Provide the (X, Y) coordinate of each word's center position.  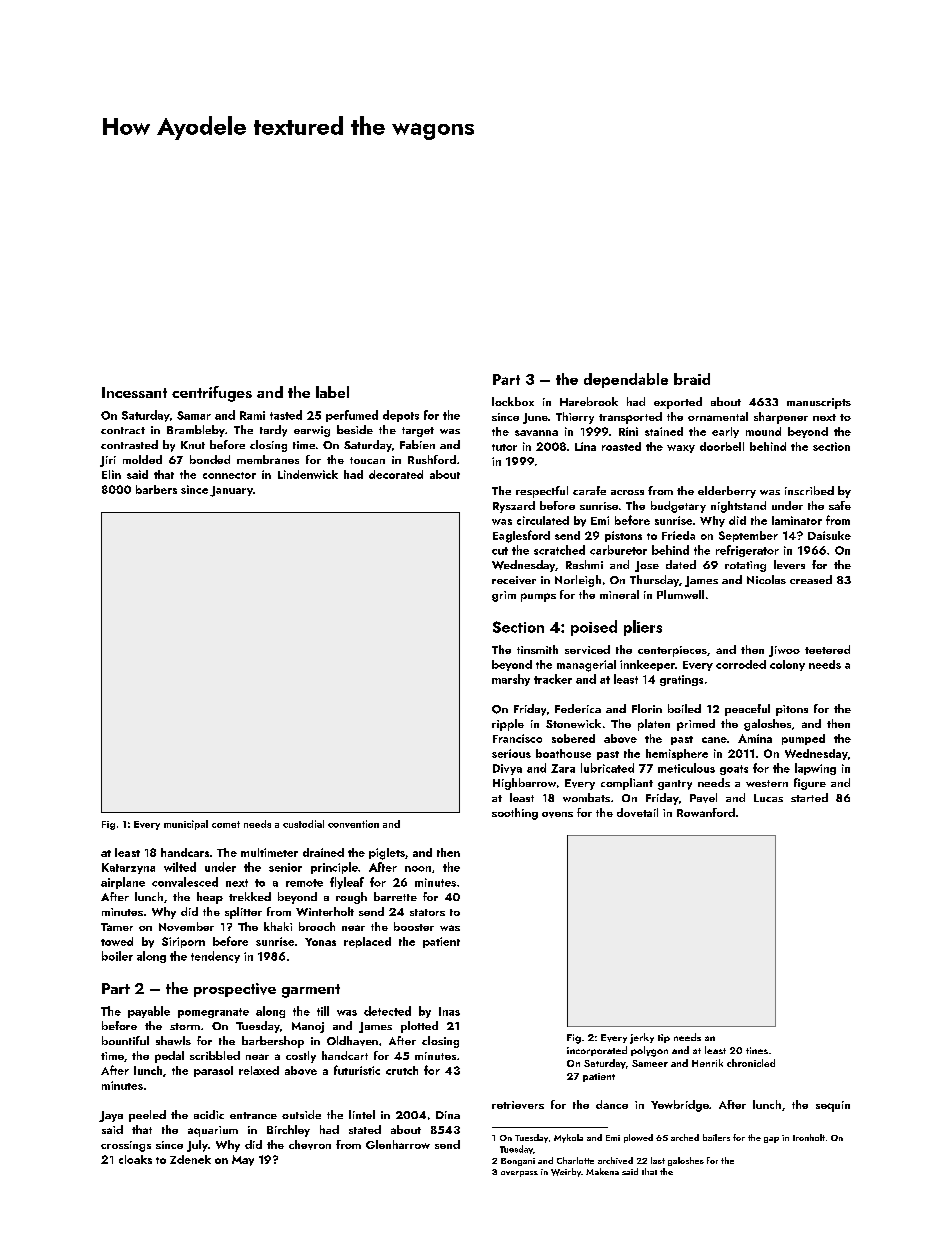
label (332, 392)
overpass (519, 1174)
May (243, 1160)
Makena (602, 1171)
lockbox (513, 401)
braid (692, 379)
